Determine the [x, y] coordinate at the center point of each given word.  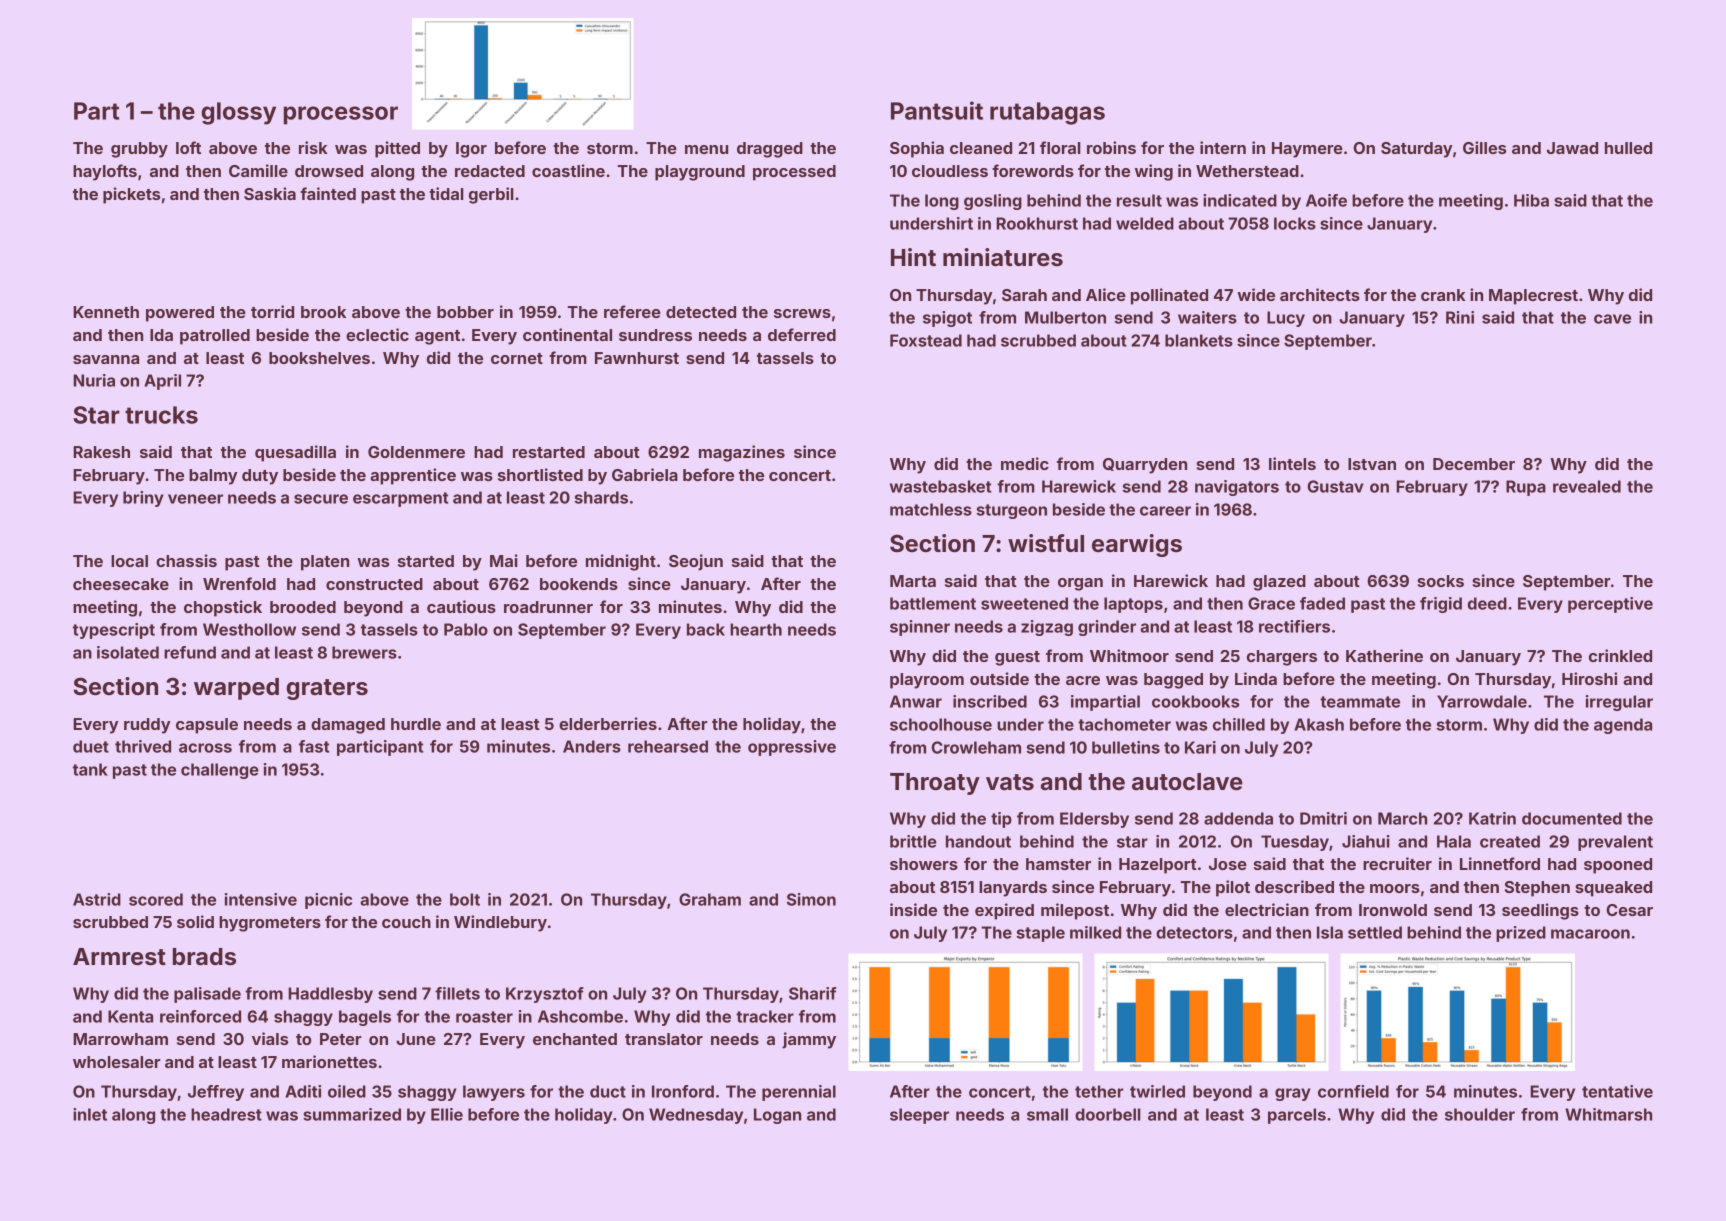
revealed [1587, 486]
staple [1040, 934]
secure [321, 499]
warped [236, 689]
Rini [1460, 317]
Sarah [1024, 295]
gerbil [491, 195]
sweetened [1024, 603]
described [1294, 886]
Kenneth [106, 312]
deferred [802, 334]
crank [1443, 295]
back [706, 629]
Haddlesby [330, 995]
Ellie [447, 1114]
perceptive [1610, 605]
